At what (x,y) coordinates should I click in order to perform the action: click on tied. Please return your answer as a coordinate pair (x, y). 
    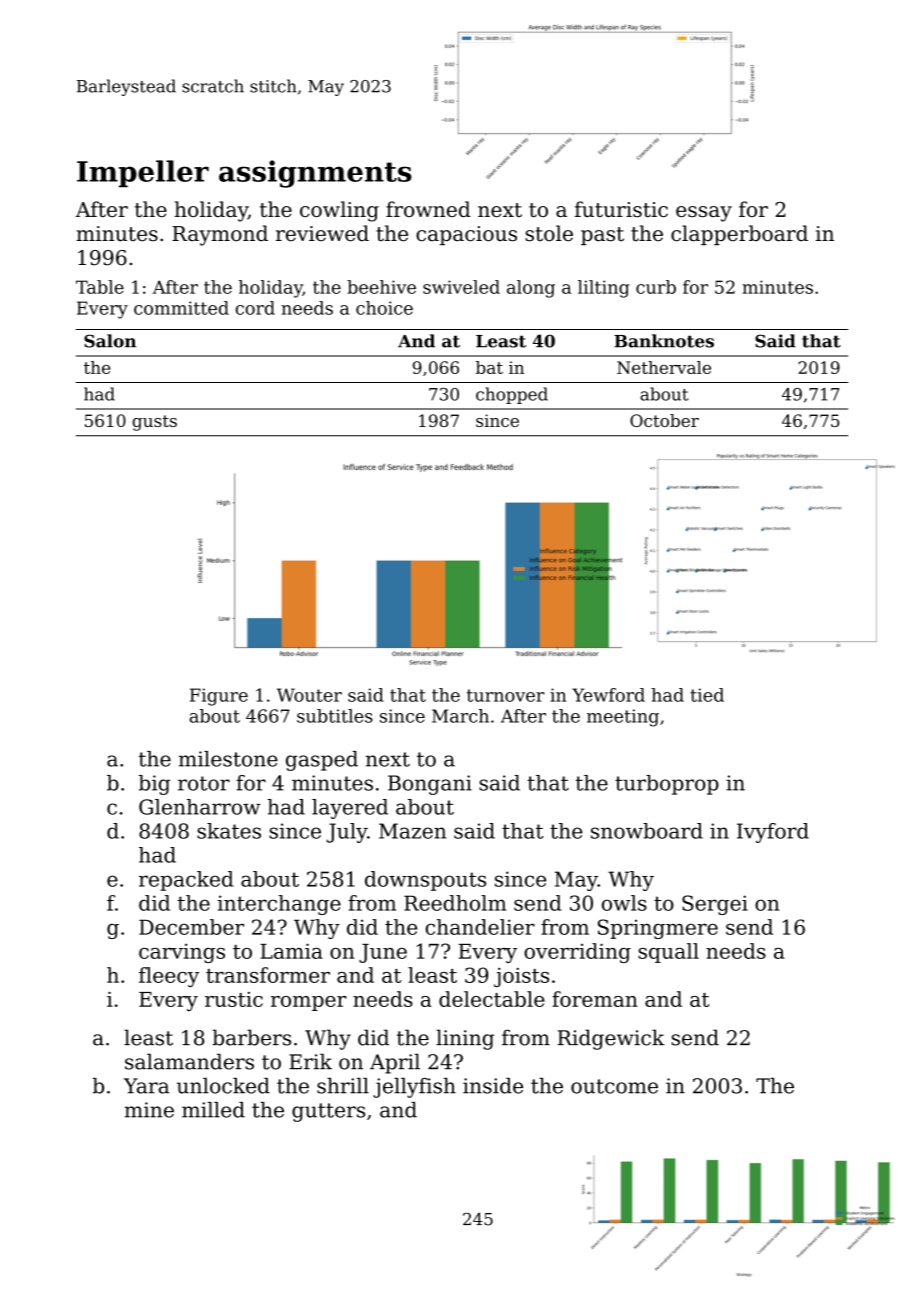
    Looking at the image, I should click on (707, 695).
